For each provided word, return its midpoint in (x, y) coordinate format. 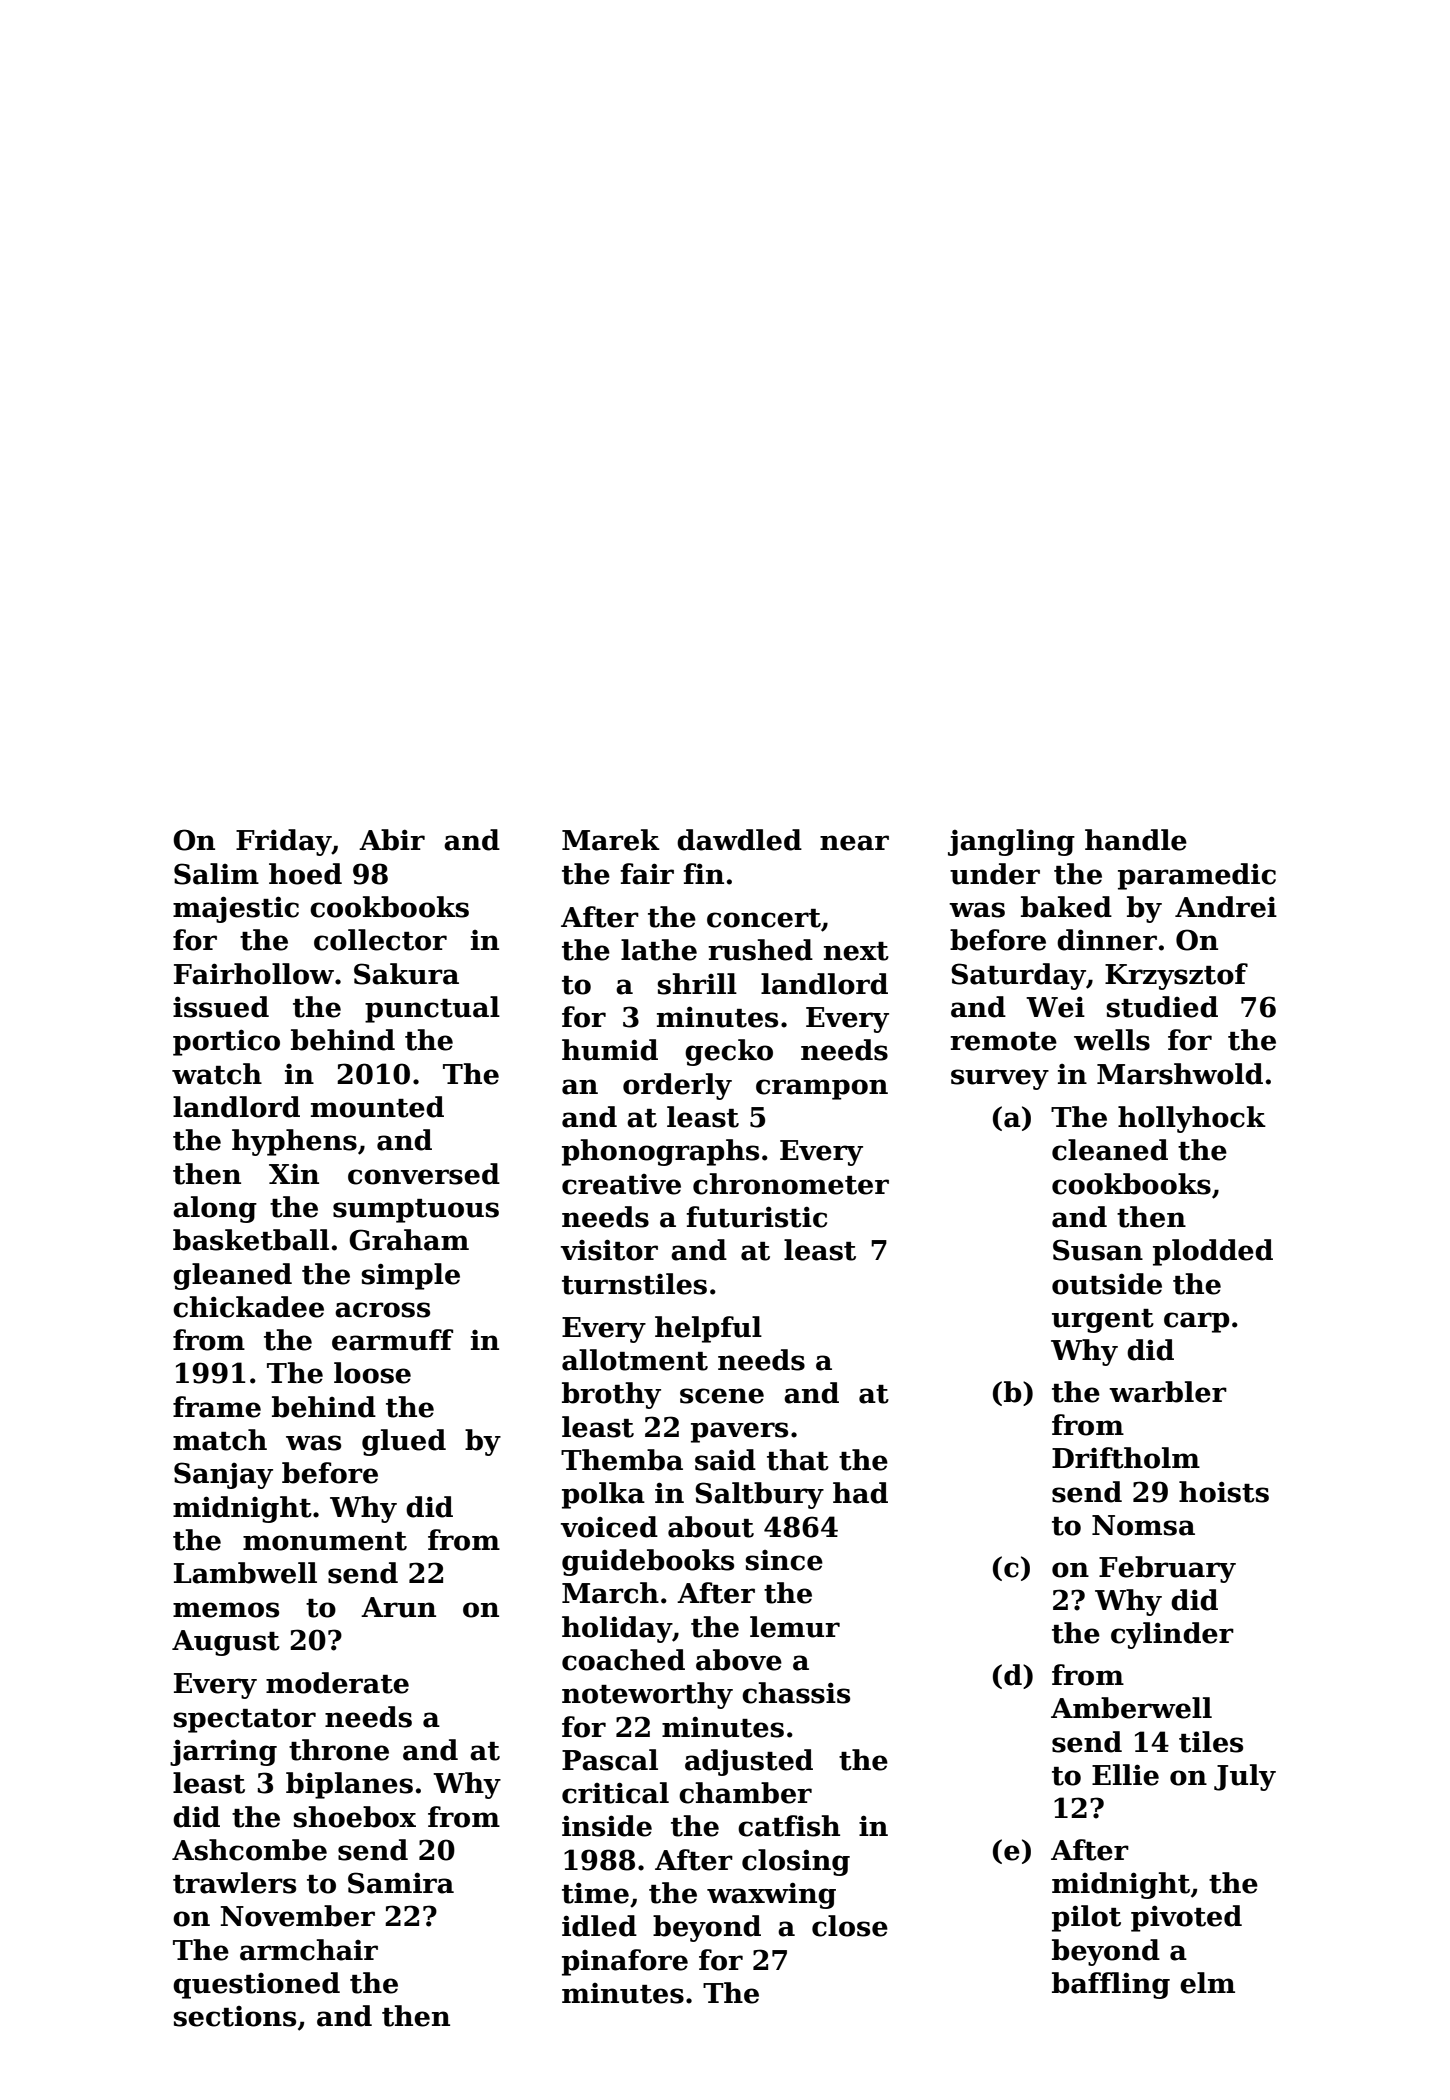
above (739, 1660)
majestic (236, 909)
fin (703, 873)
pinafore (625, 1962)
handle (1136, 840)
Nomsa (1143, 1525)
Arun (398, 1607)
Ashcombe (249, 1850)
